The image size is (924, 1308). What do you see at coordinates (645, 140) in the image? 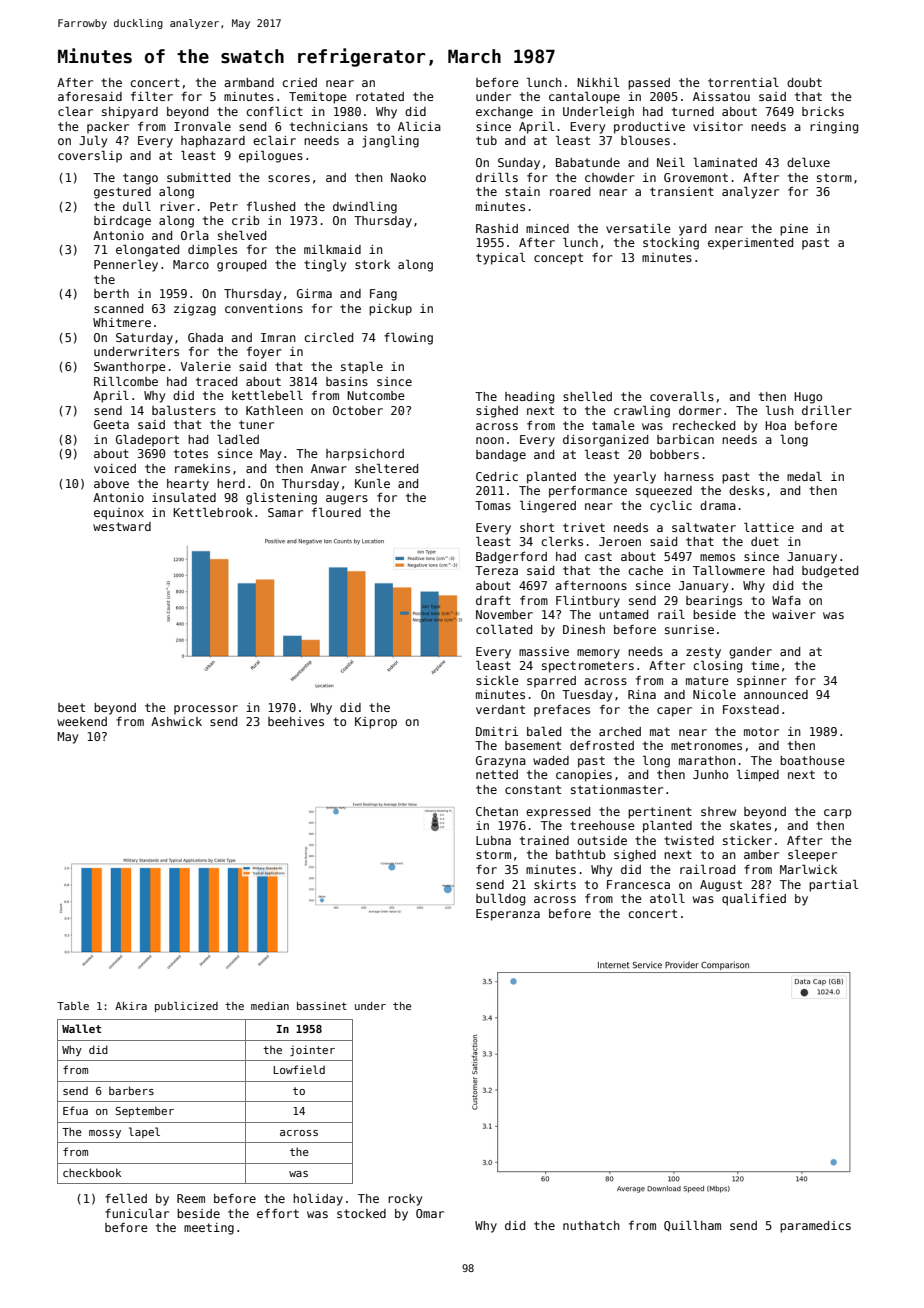
I see `blouses` at bounding box center [645, 140].
